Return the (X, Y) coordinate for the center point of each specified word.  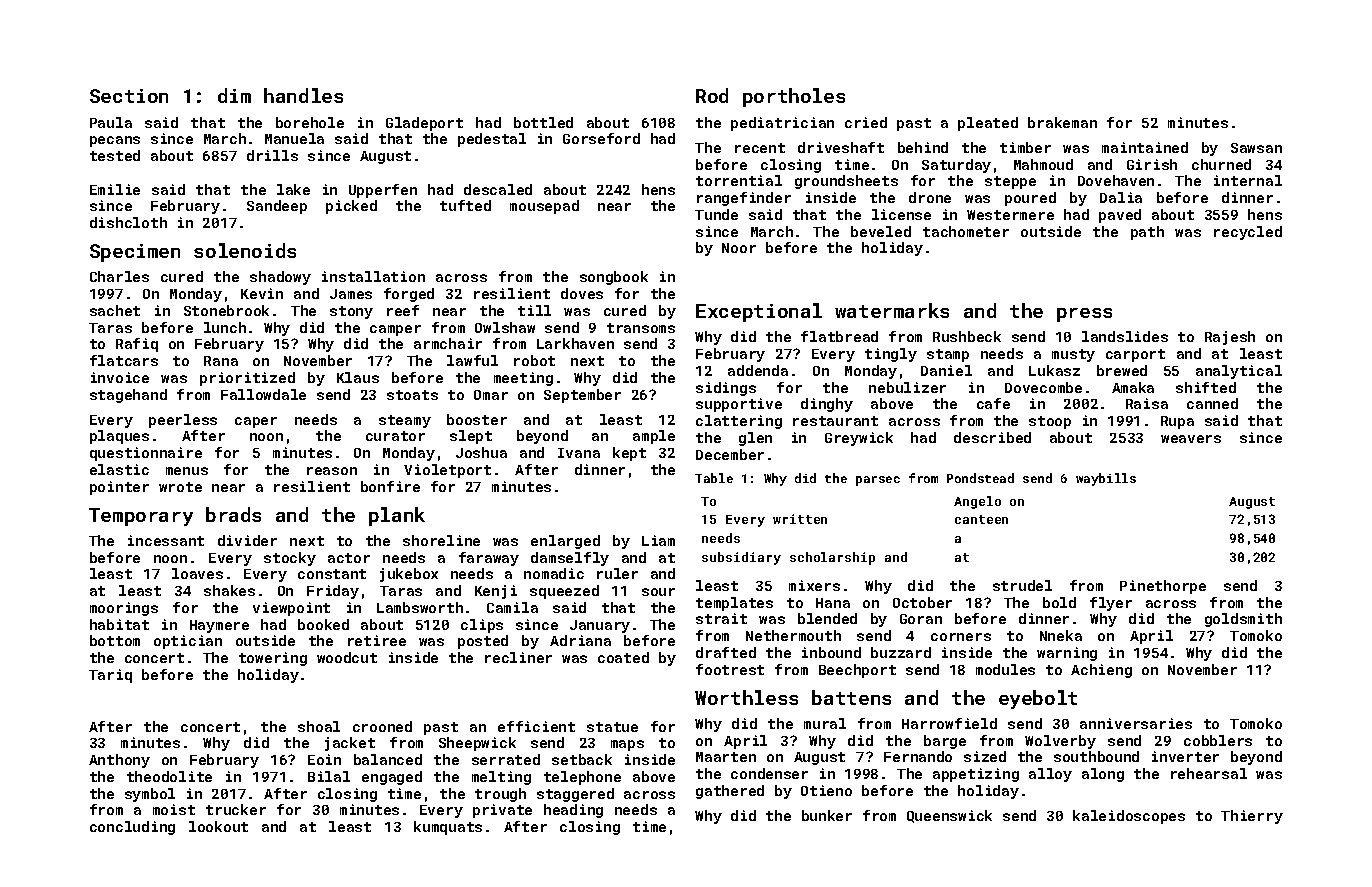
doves (582, 293)
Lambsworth (420, 607)
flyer (1111, 604)
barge (945, 742)
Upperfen (383, 191)
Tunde (716, 214)
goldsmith (1243, 620)
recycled (1248, 233)
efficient (536, 726)
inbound (831, 652)
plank (397, 516)
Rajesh (1230, 338)
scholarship (832, 558)
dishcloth (128, 222)
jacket (350, 744)
